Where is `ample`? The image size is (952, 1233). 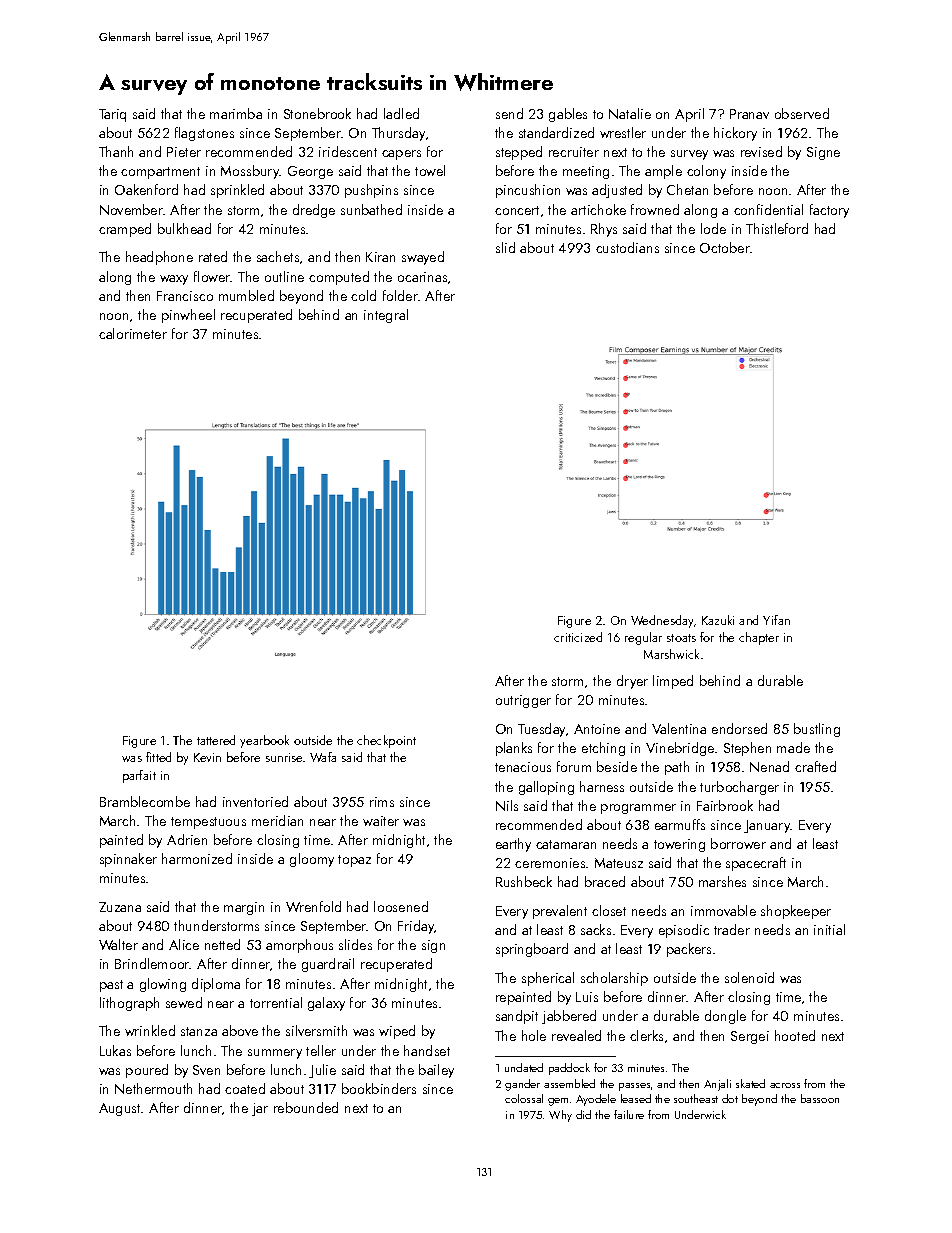
ample is located at coordinates (663, 172).
